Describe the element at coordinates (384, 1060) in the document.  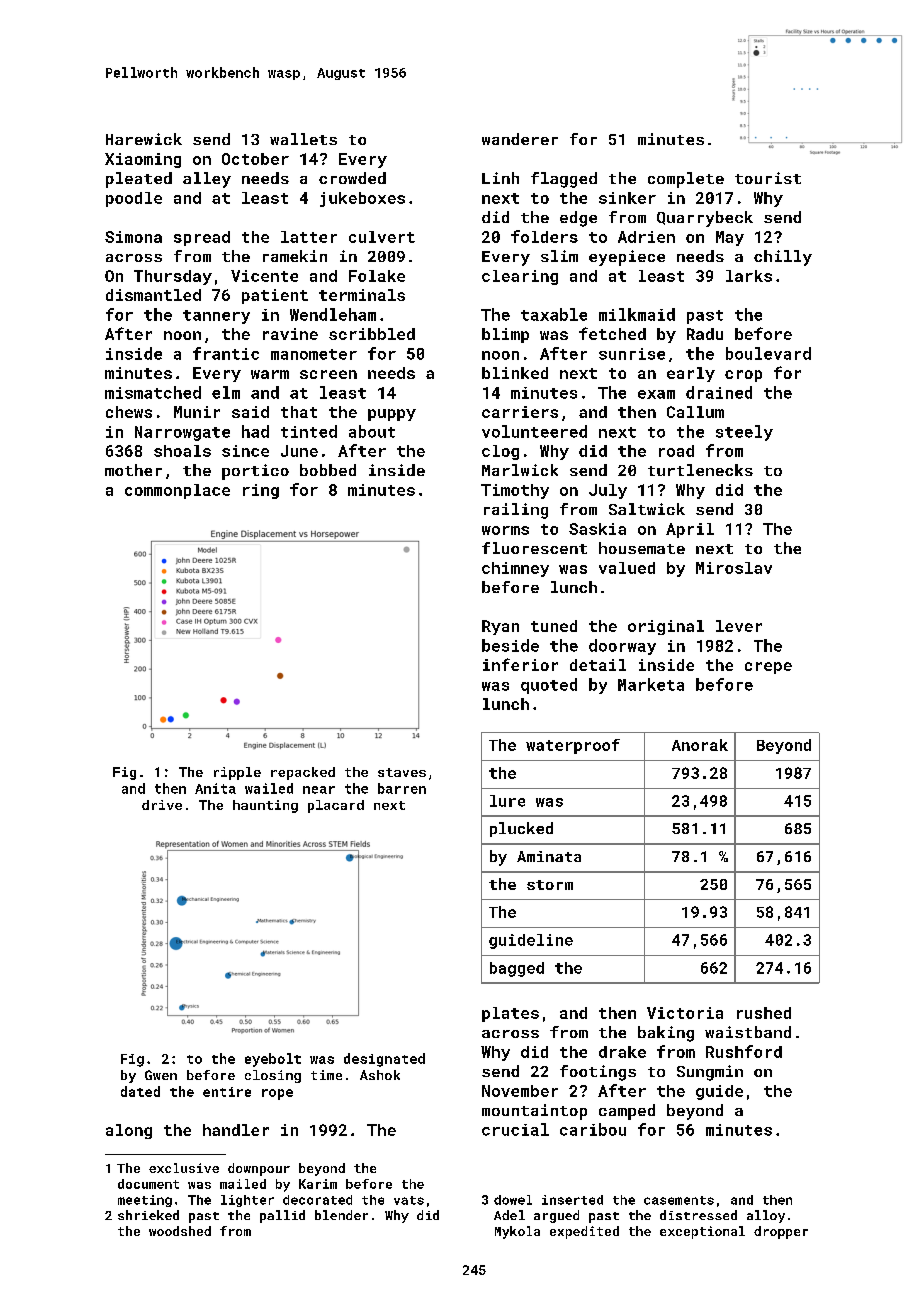
I see `designated` at that location.
